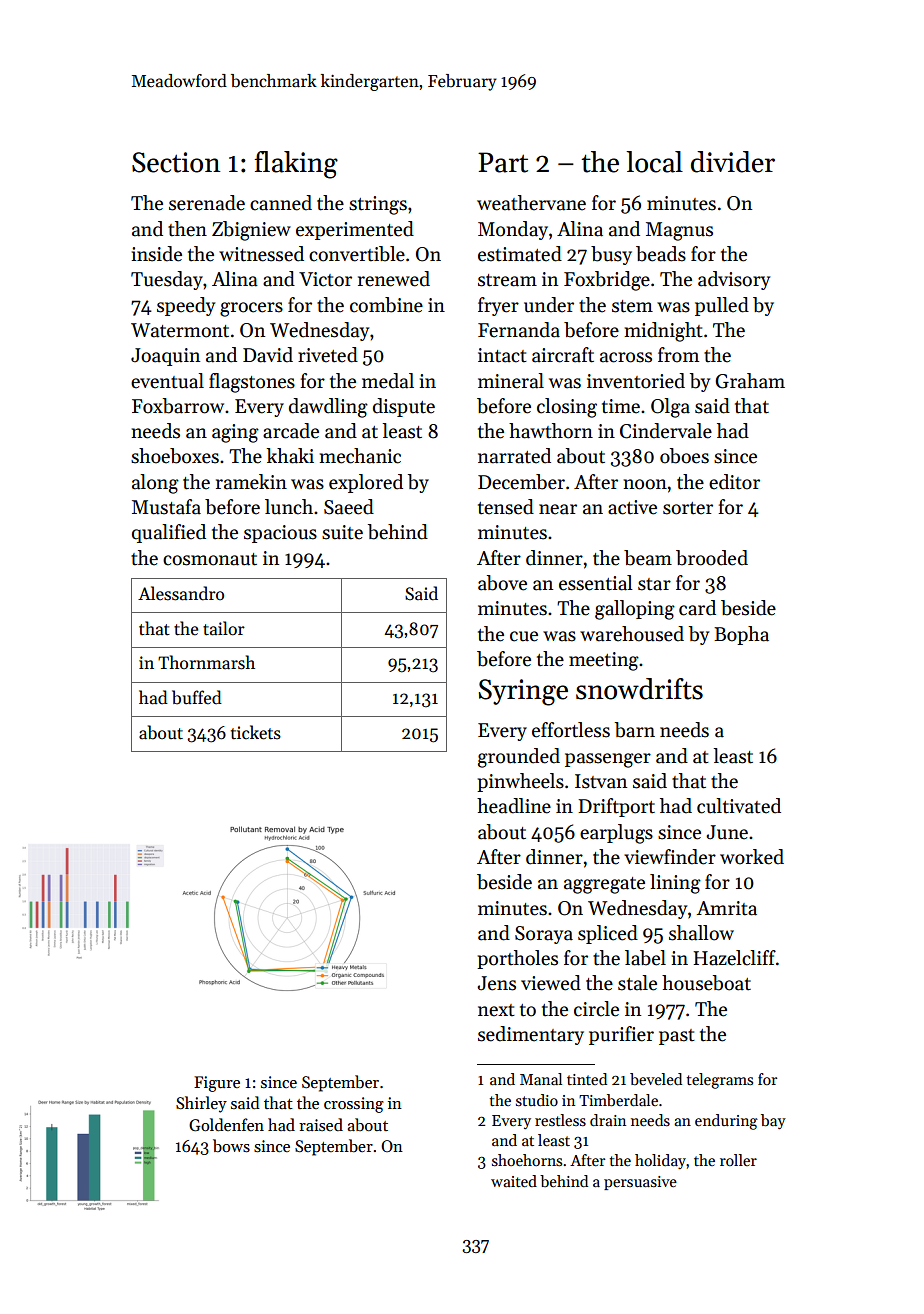  What do you see at coordinates (176, 162) in the document?
I see `Section` at bounding box center [176, 162].
